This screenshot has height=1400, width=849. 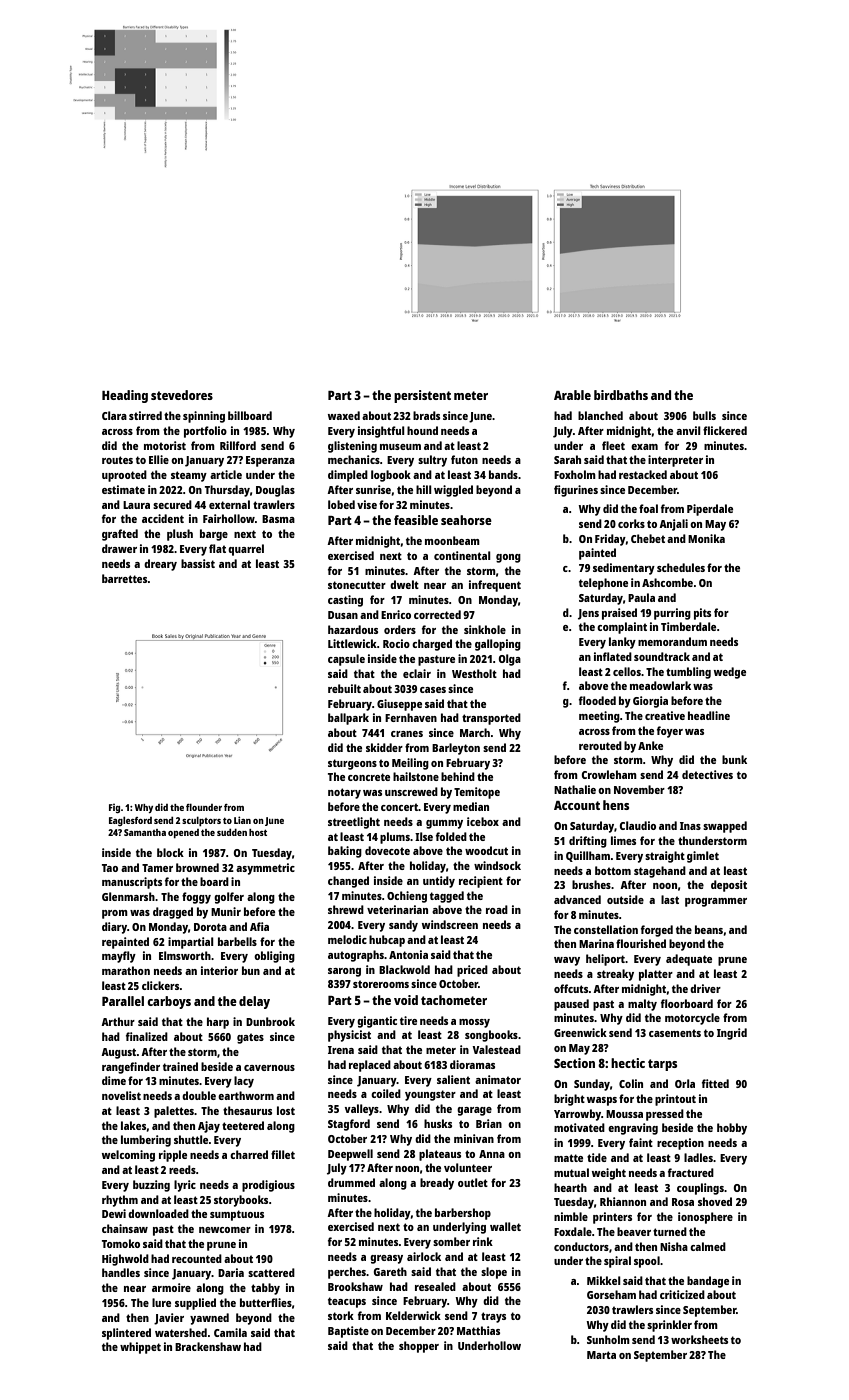 What do you see at coordinates (125, 578) in the screenshot?
I see `barrettes` at bounding box center [125, 578].
